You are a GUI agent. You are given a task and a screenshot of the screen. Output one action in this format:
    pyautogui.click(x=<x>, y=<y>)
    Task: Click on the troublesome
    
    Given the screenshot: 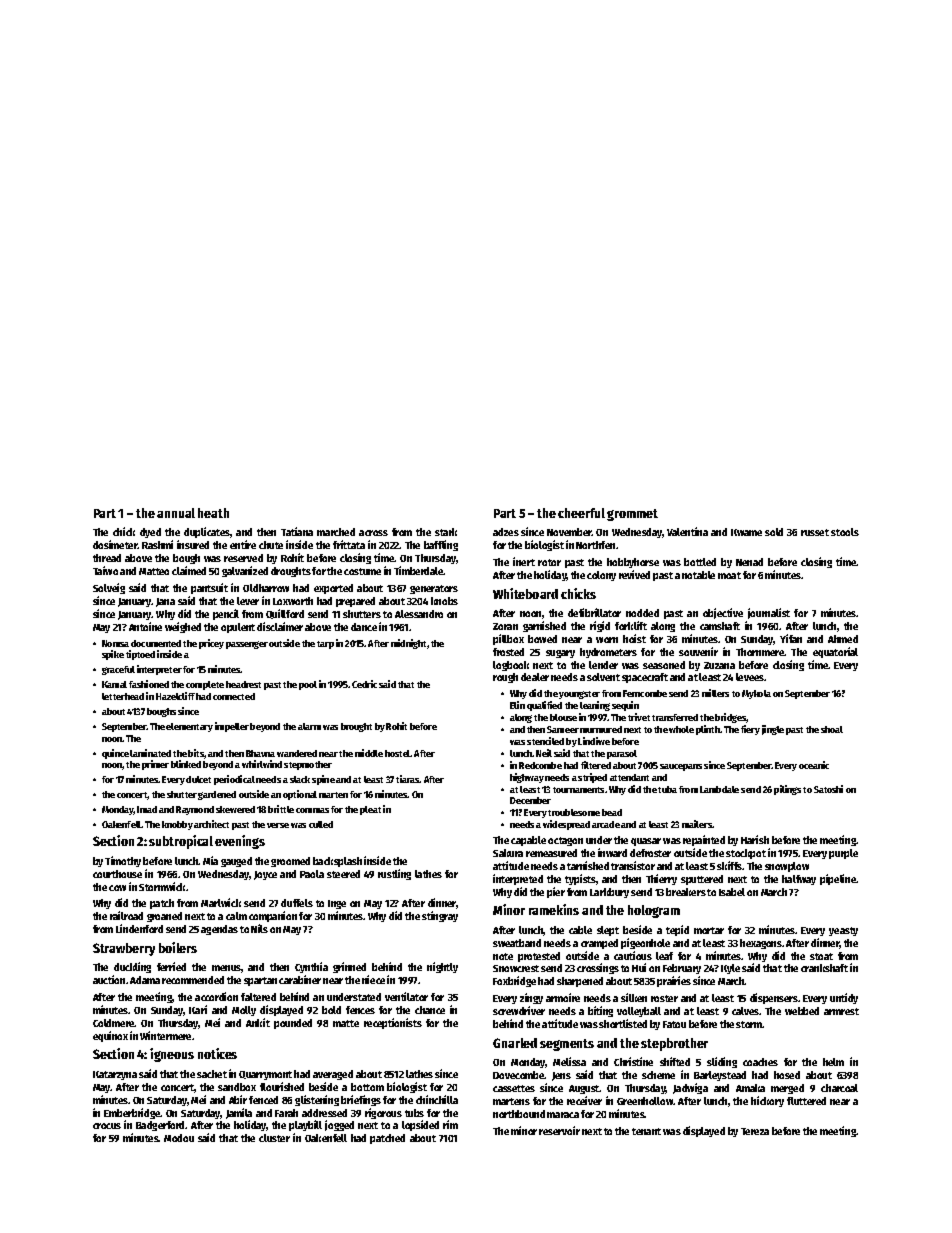 What is the action you would take?
    pyautogui.click(x=574, y=812)
